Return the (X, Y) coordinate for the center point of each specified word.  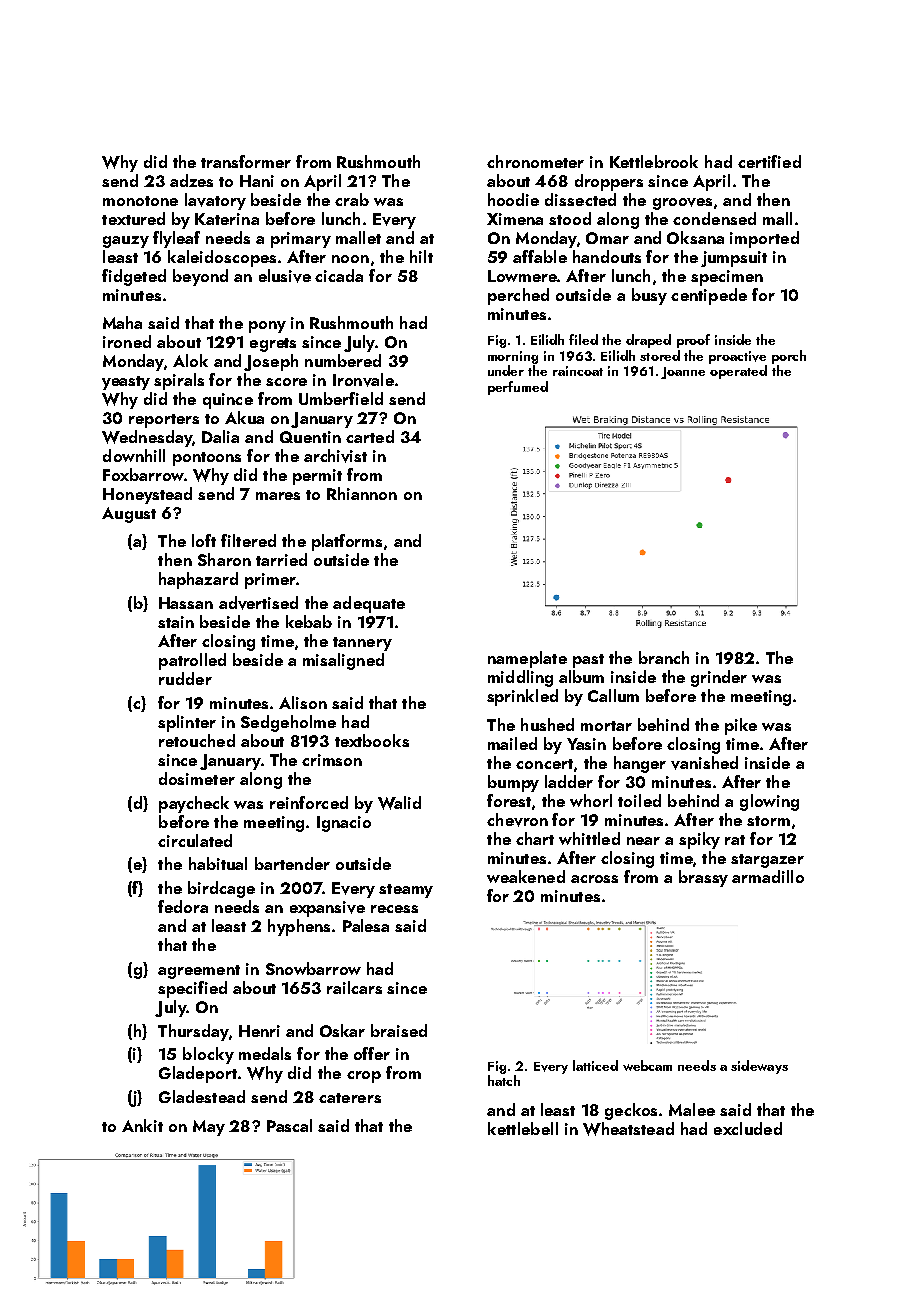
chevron (517, 820)
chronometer (535, 161)
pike (741, 726)
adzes (191, 180)
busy (649, 296)
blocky (208, 1055)
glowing (769, 802)
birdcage (221, 889)
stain (176, 622)
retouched (197, 740)
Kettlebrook (654, 161)
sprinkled (522, 697)
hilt (421, 256)
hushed (547, 724)
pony (267, 327)
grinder (719, 678)
